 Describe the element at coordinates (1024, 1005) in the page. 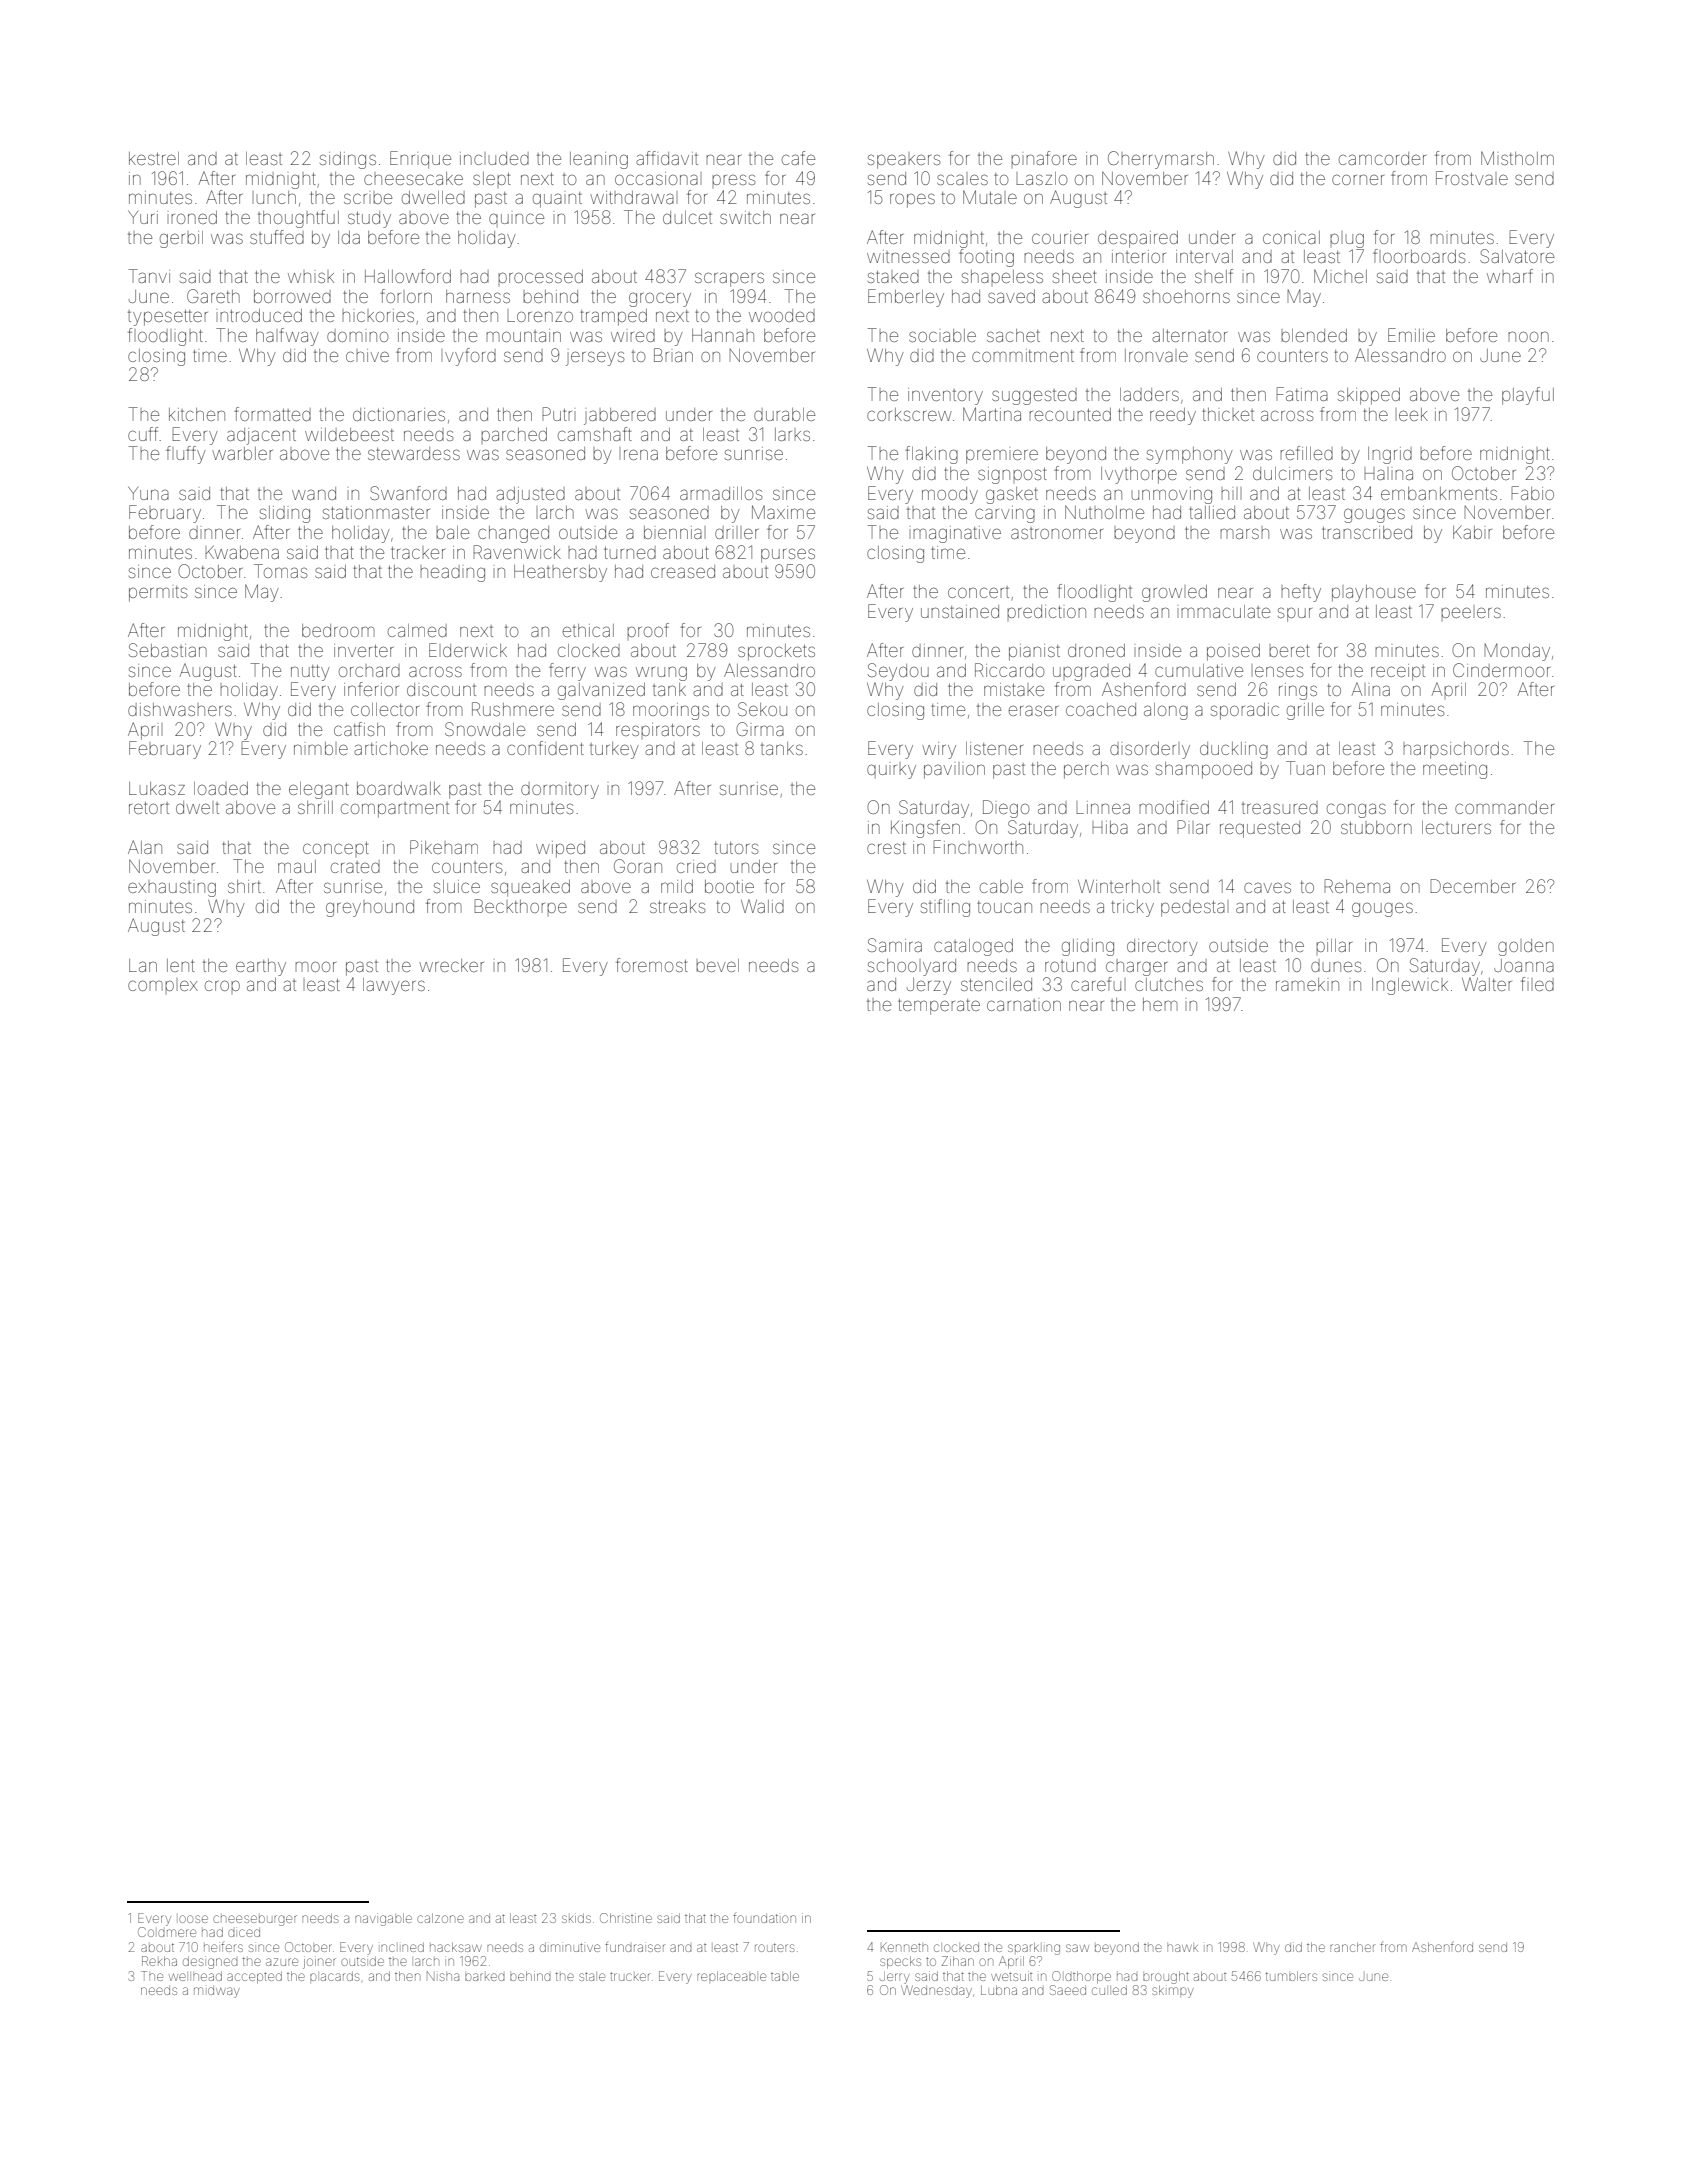

I see `carnation` at that location.
